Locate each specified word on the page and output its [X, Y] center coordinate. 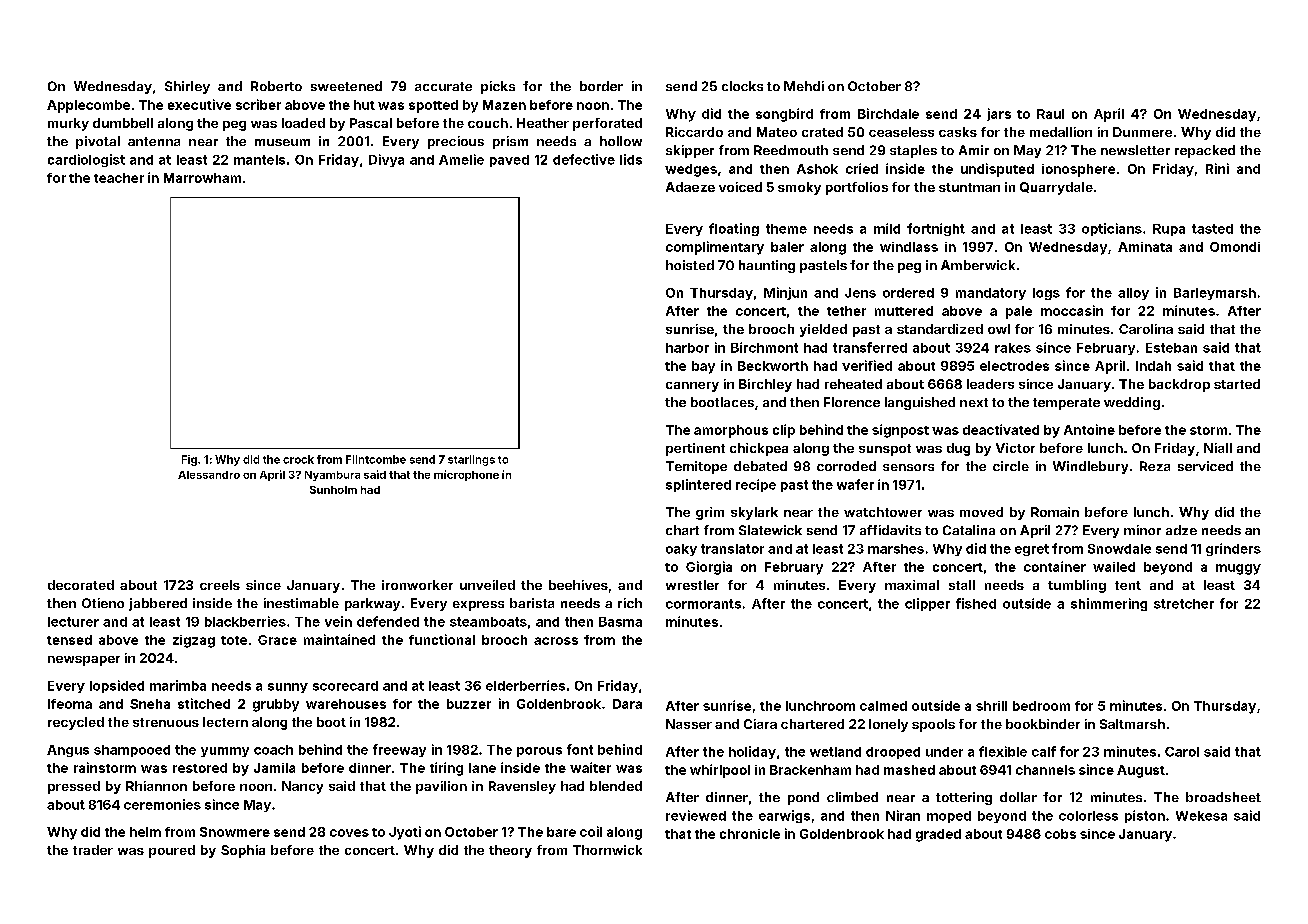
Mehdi [804, 86]
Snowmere [235, 832]
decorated [81, 585]
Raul [1050, 114]
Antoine [1089, 429]
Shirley [187, 87]
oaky [681, 550]
